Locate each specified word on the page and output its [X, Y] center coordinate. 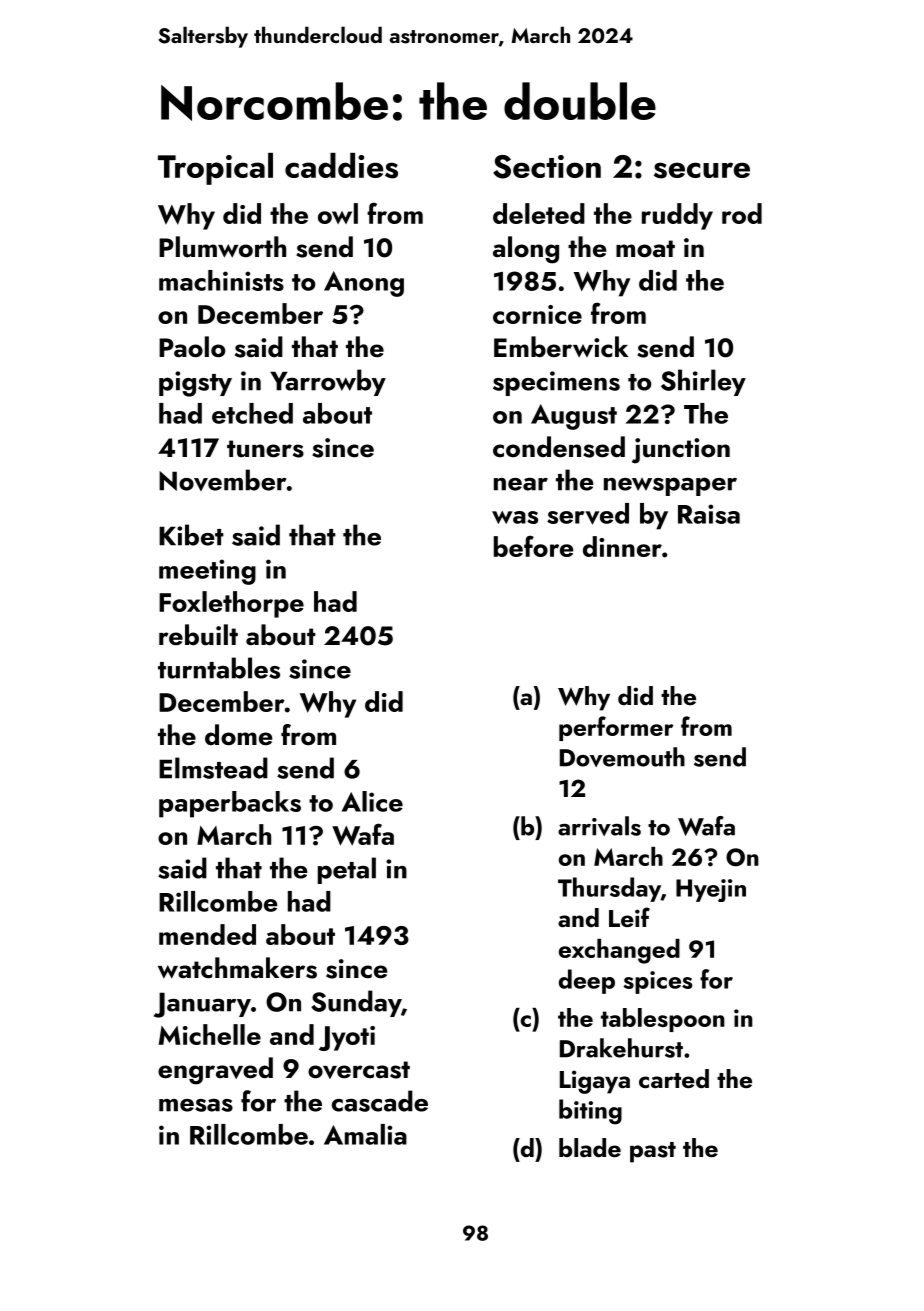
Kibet [191, 535]
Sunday [356, 1003]
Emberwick [561, 347]
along [526, 250]
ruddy [677, 216]
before [533, 546]
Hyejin [711, 890]
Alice [372, 801]
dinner [622, 546]
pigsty [195, 384]
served [588, 514]
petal [347, 870]
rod [742, 213]
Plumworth [222, 247]
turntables [219, 668]
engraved [215, 1071]
